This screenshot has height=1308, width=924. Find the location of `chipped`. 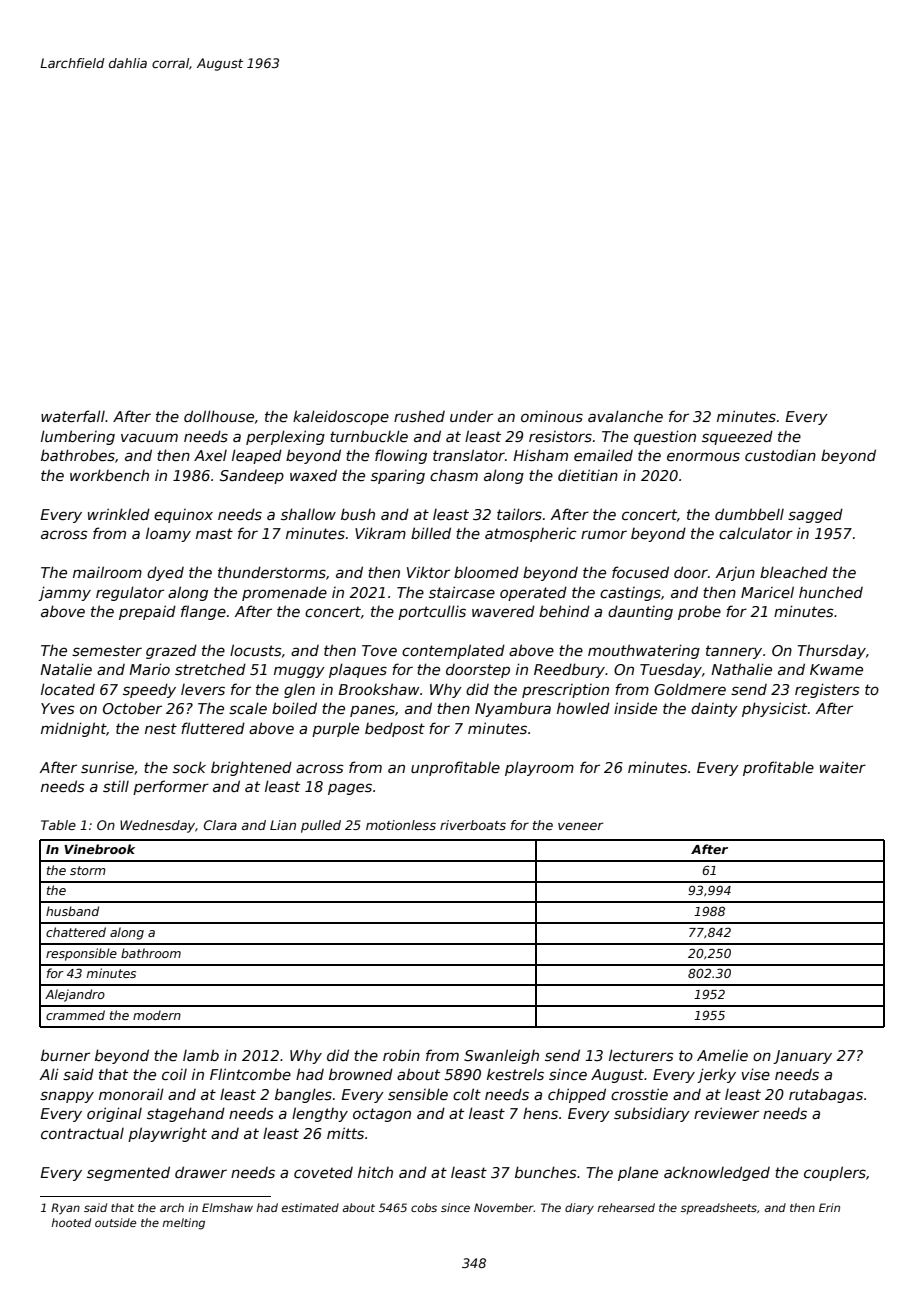

chipped is located at coordinates (577, 1095).
